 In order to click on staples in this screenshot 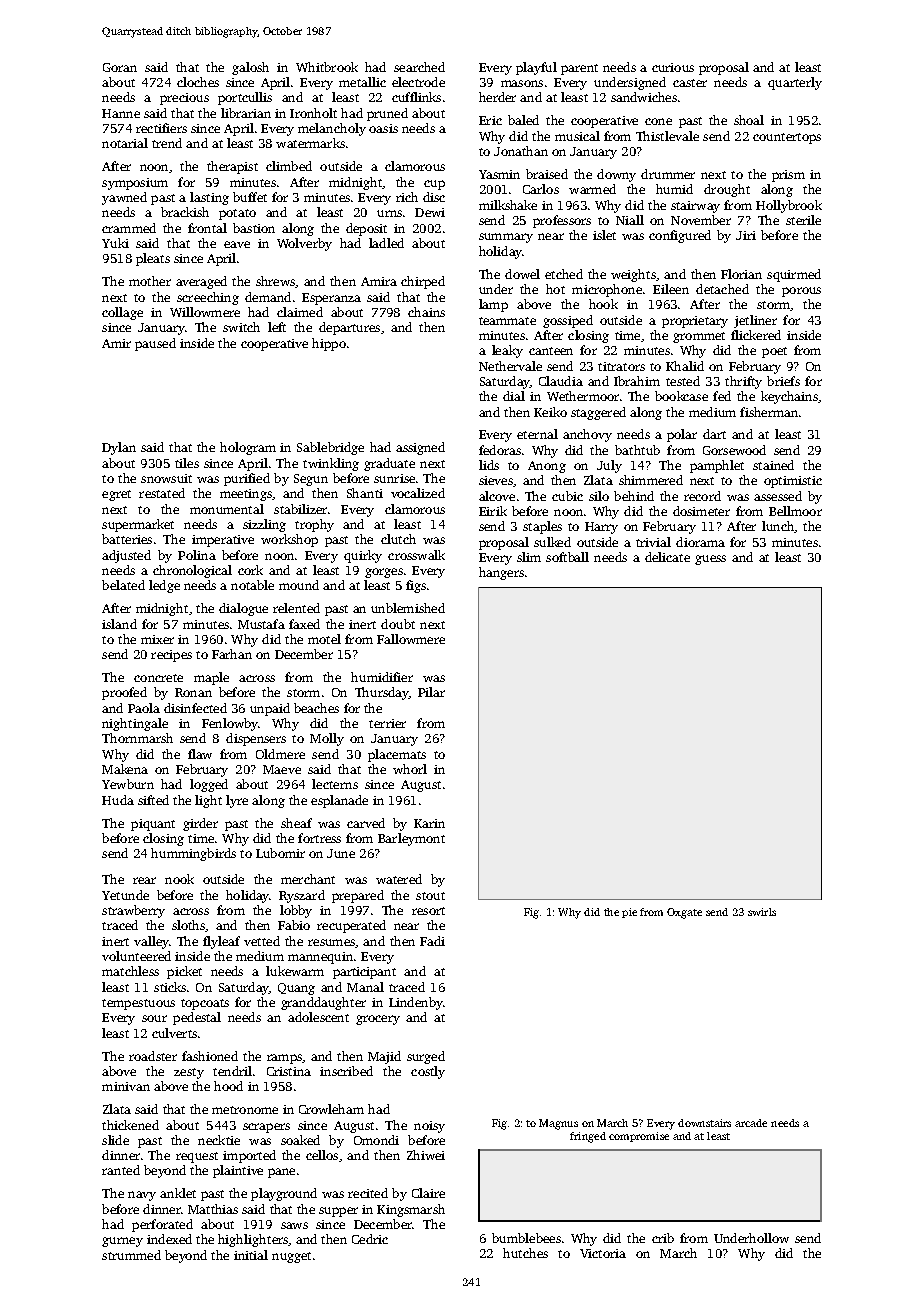, I will do `click(542, 527)`.
